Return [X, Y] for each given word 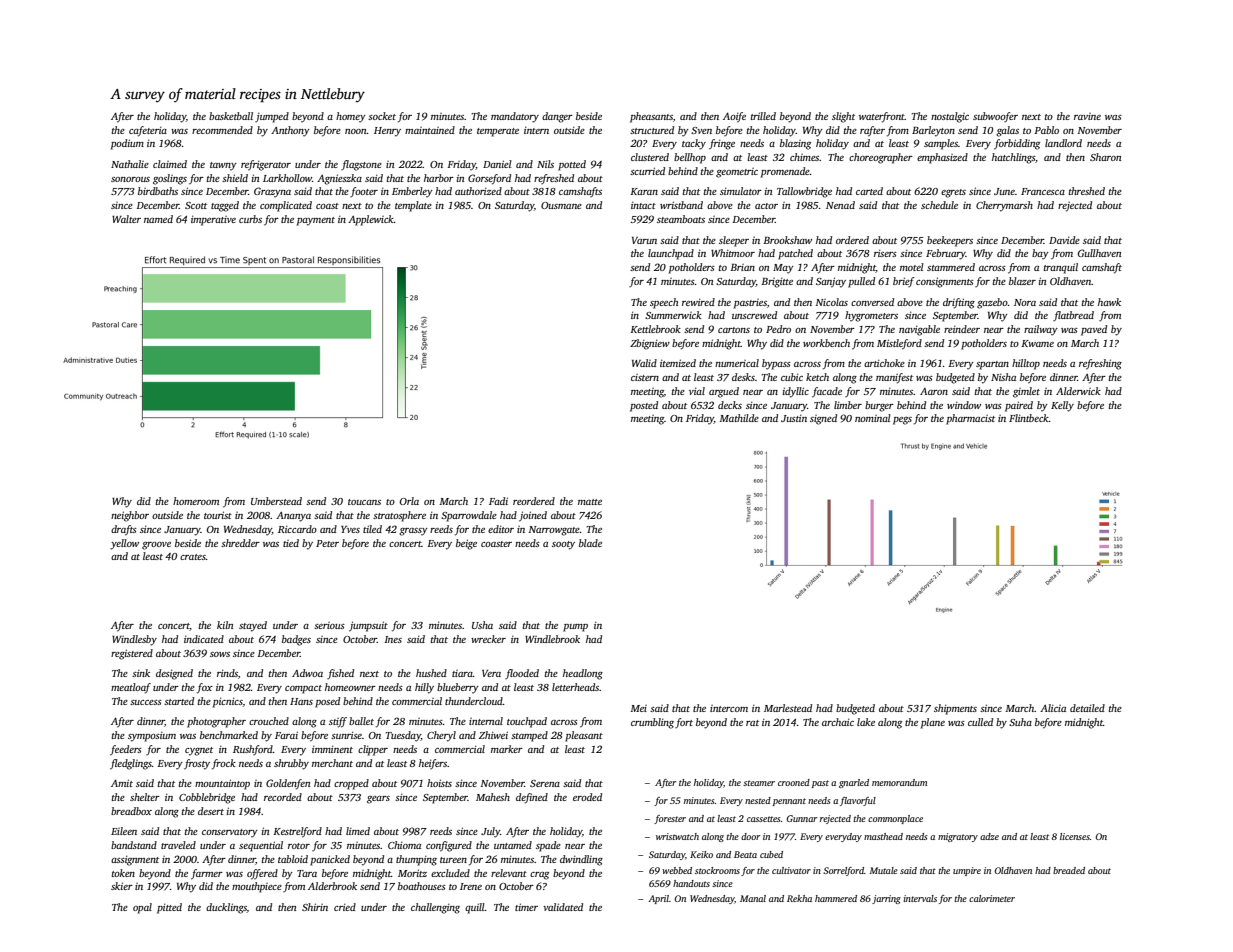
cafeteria [148, 131]
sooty [563, 545]
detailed [1087, 708]
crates [193, 557]
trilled [763, 116]
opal [142, 908]
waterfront [882, 117]
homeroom [196, 501]
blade [590, 543]
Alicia [1053, 708]
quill [475, 908]
